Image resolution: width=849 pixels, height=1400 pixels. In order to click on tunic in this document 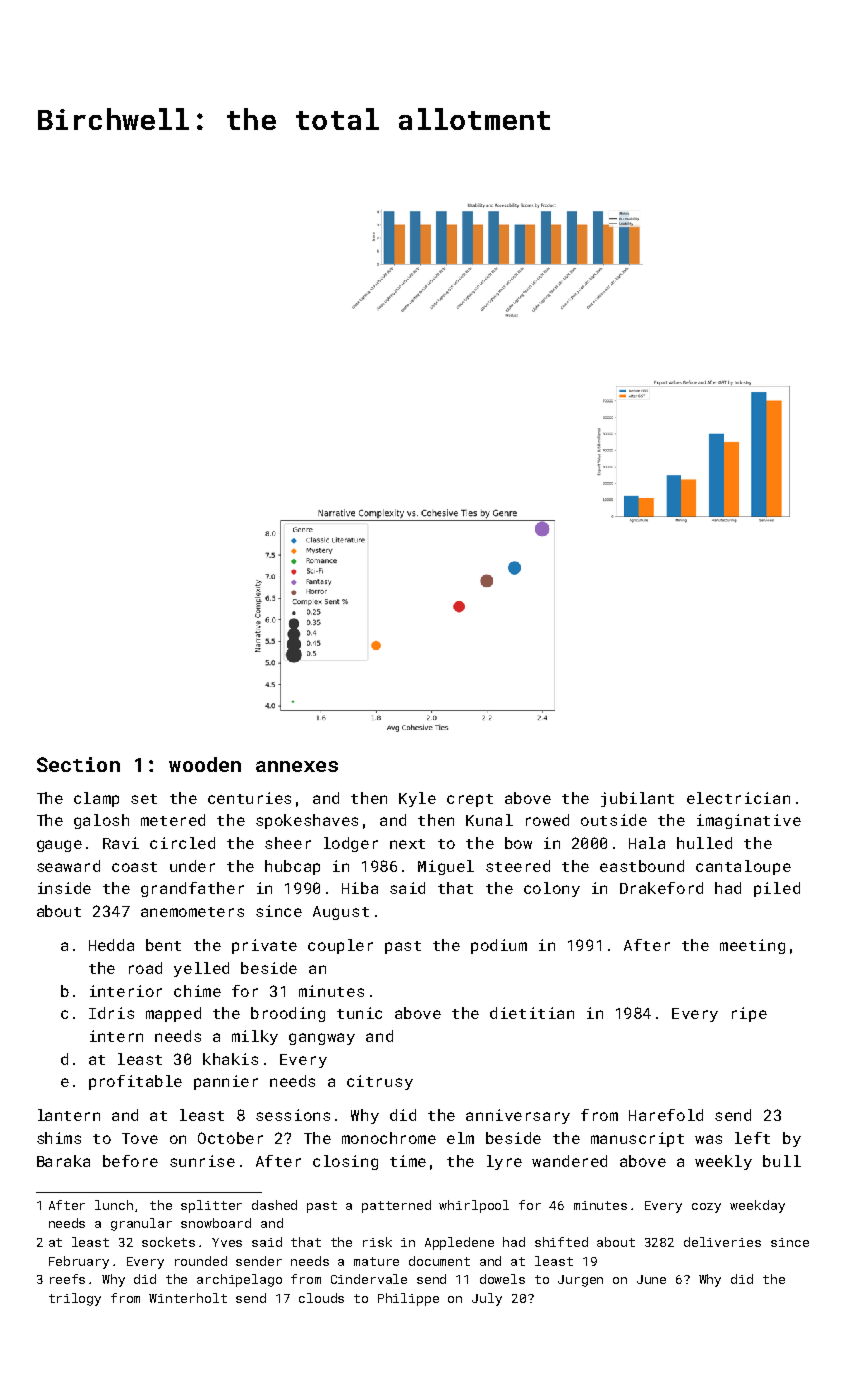, I will do `click(359, 1013)`.
